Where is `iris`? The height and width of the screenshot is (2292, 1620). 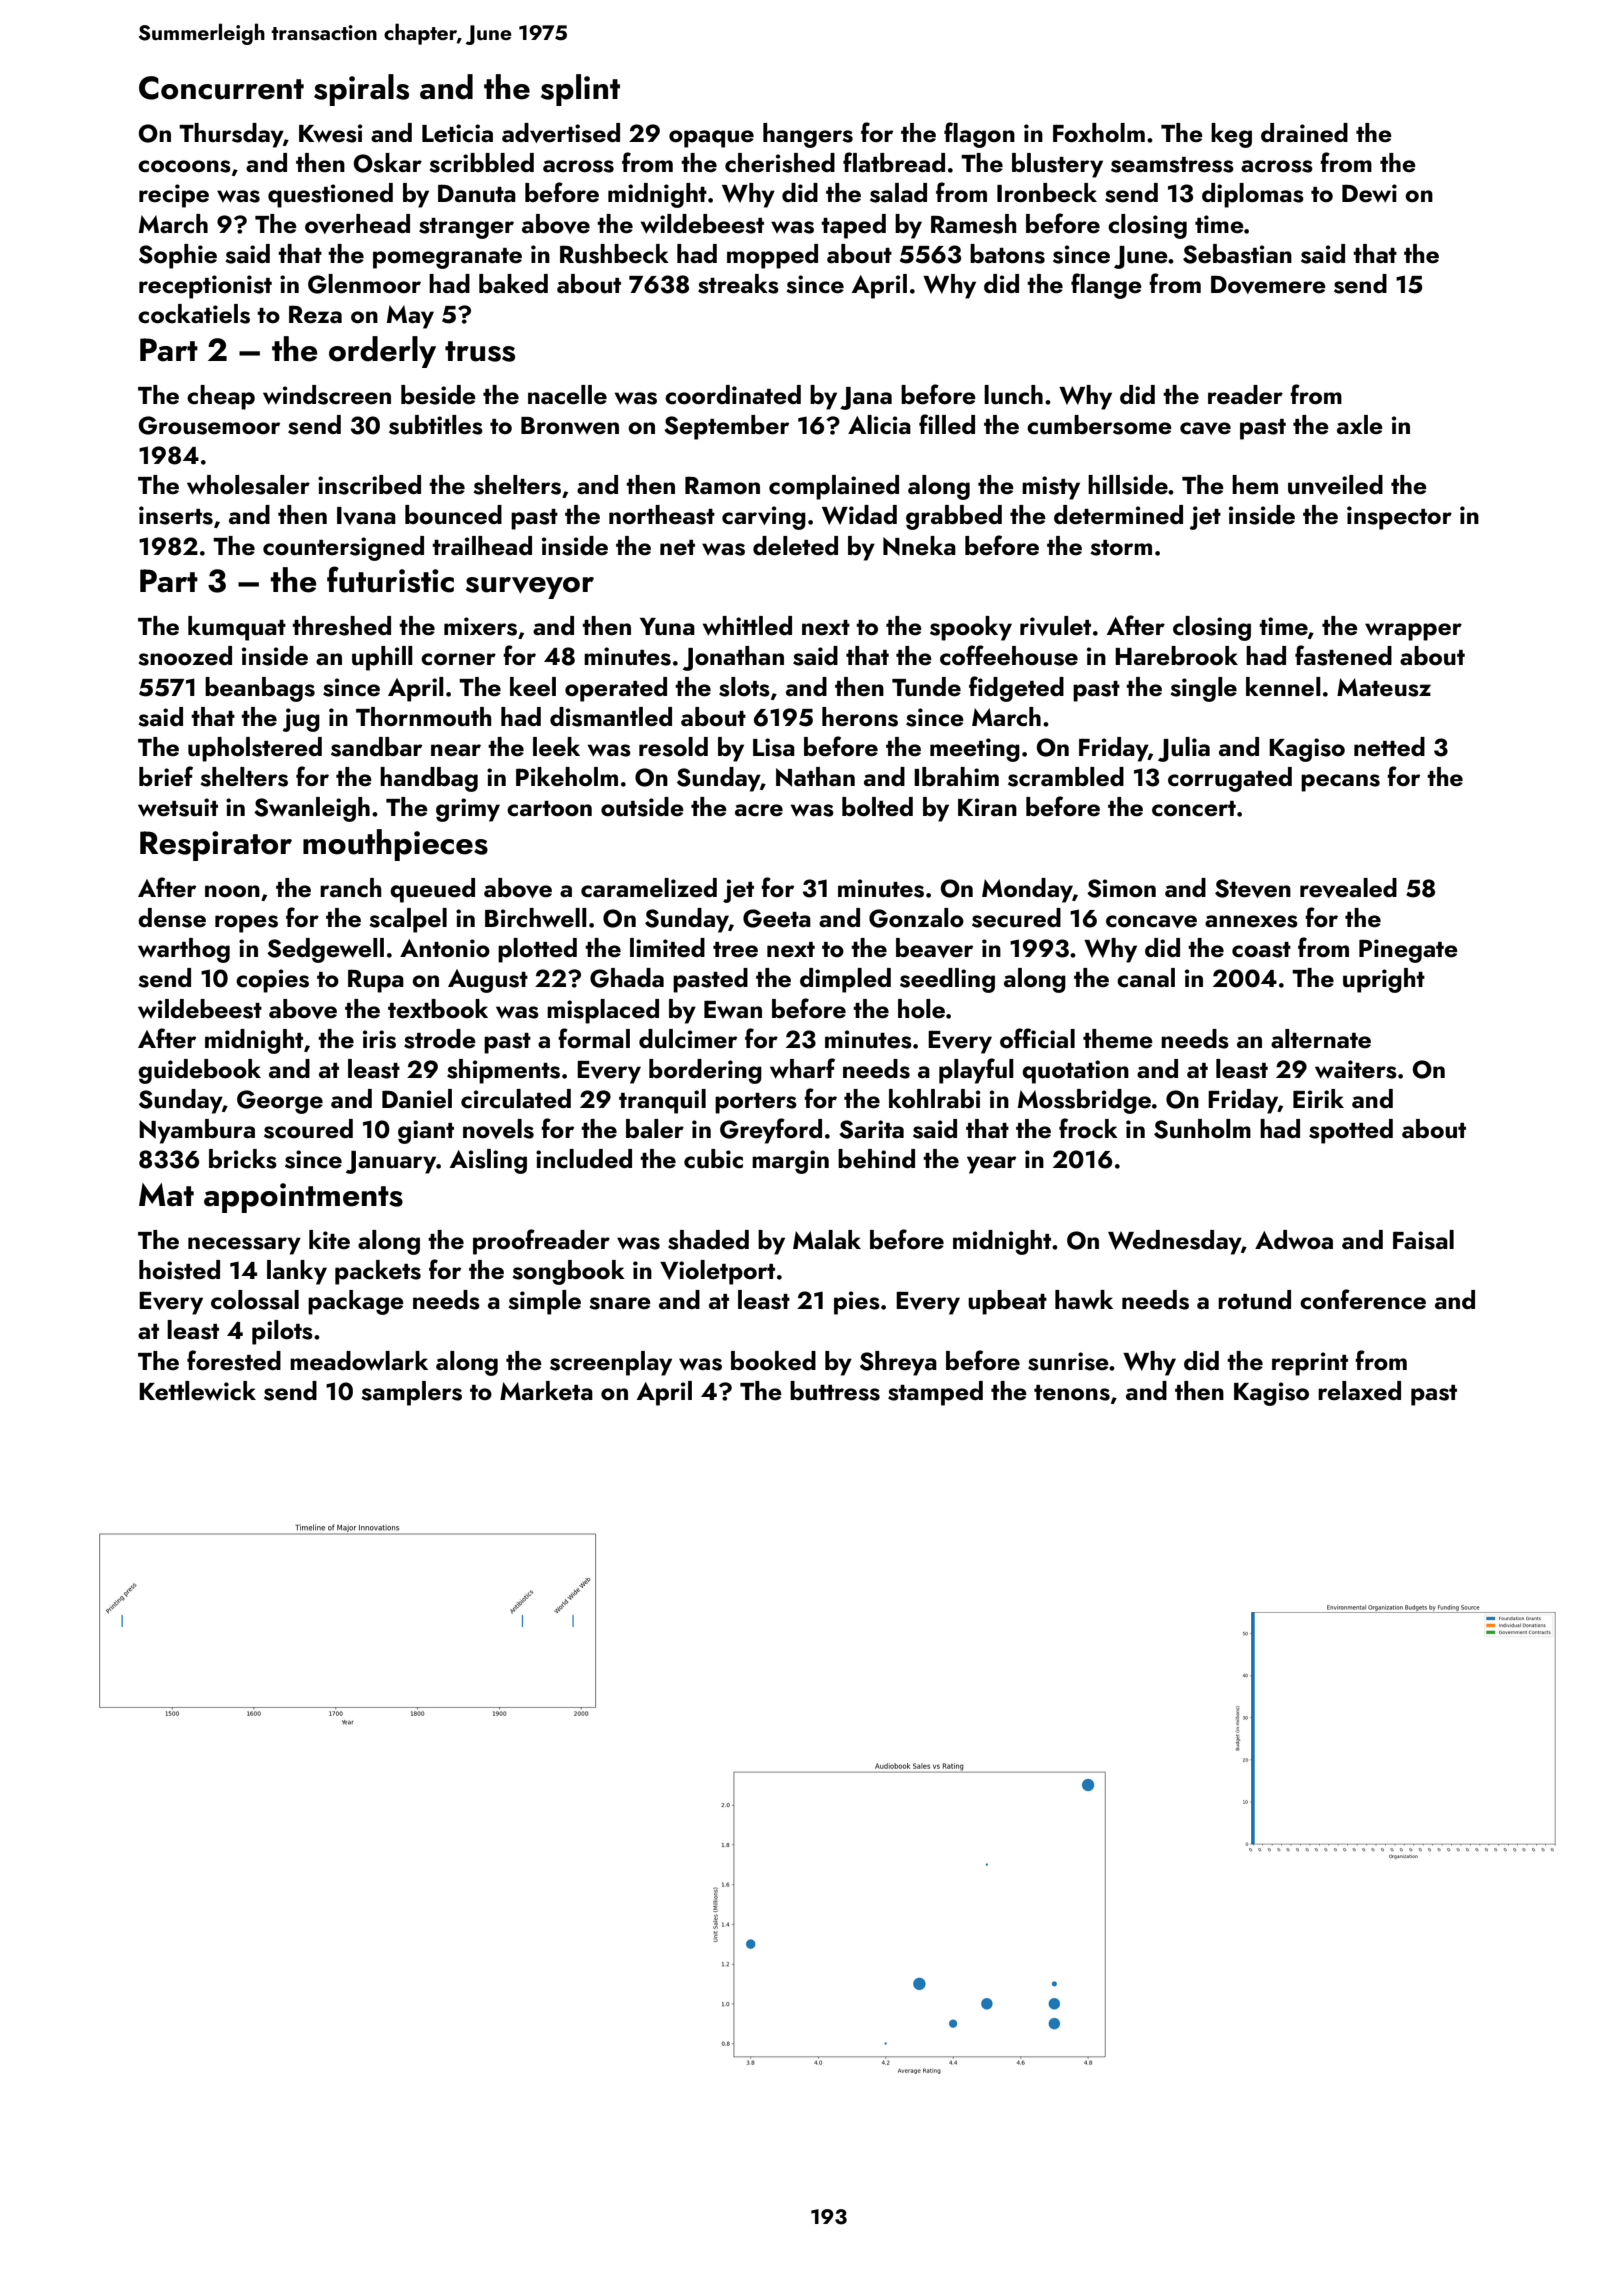 iris is located at coordinates (379, 1039).
